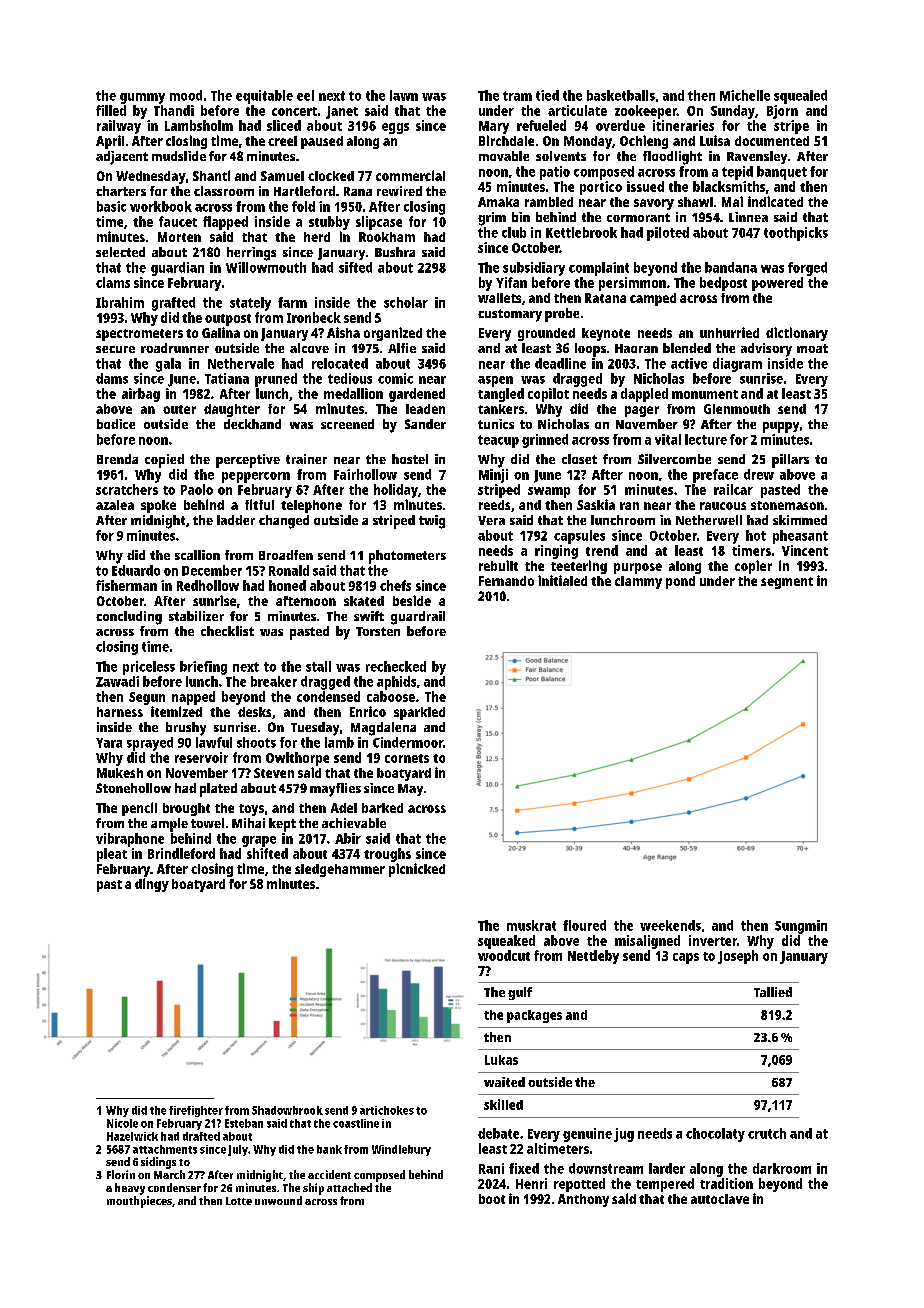 The width and height of the document is (924, 1308). I want to click on concluding, so click(129, 618).
